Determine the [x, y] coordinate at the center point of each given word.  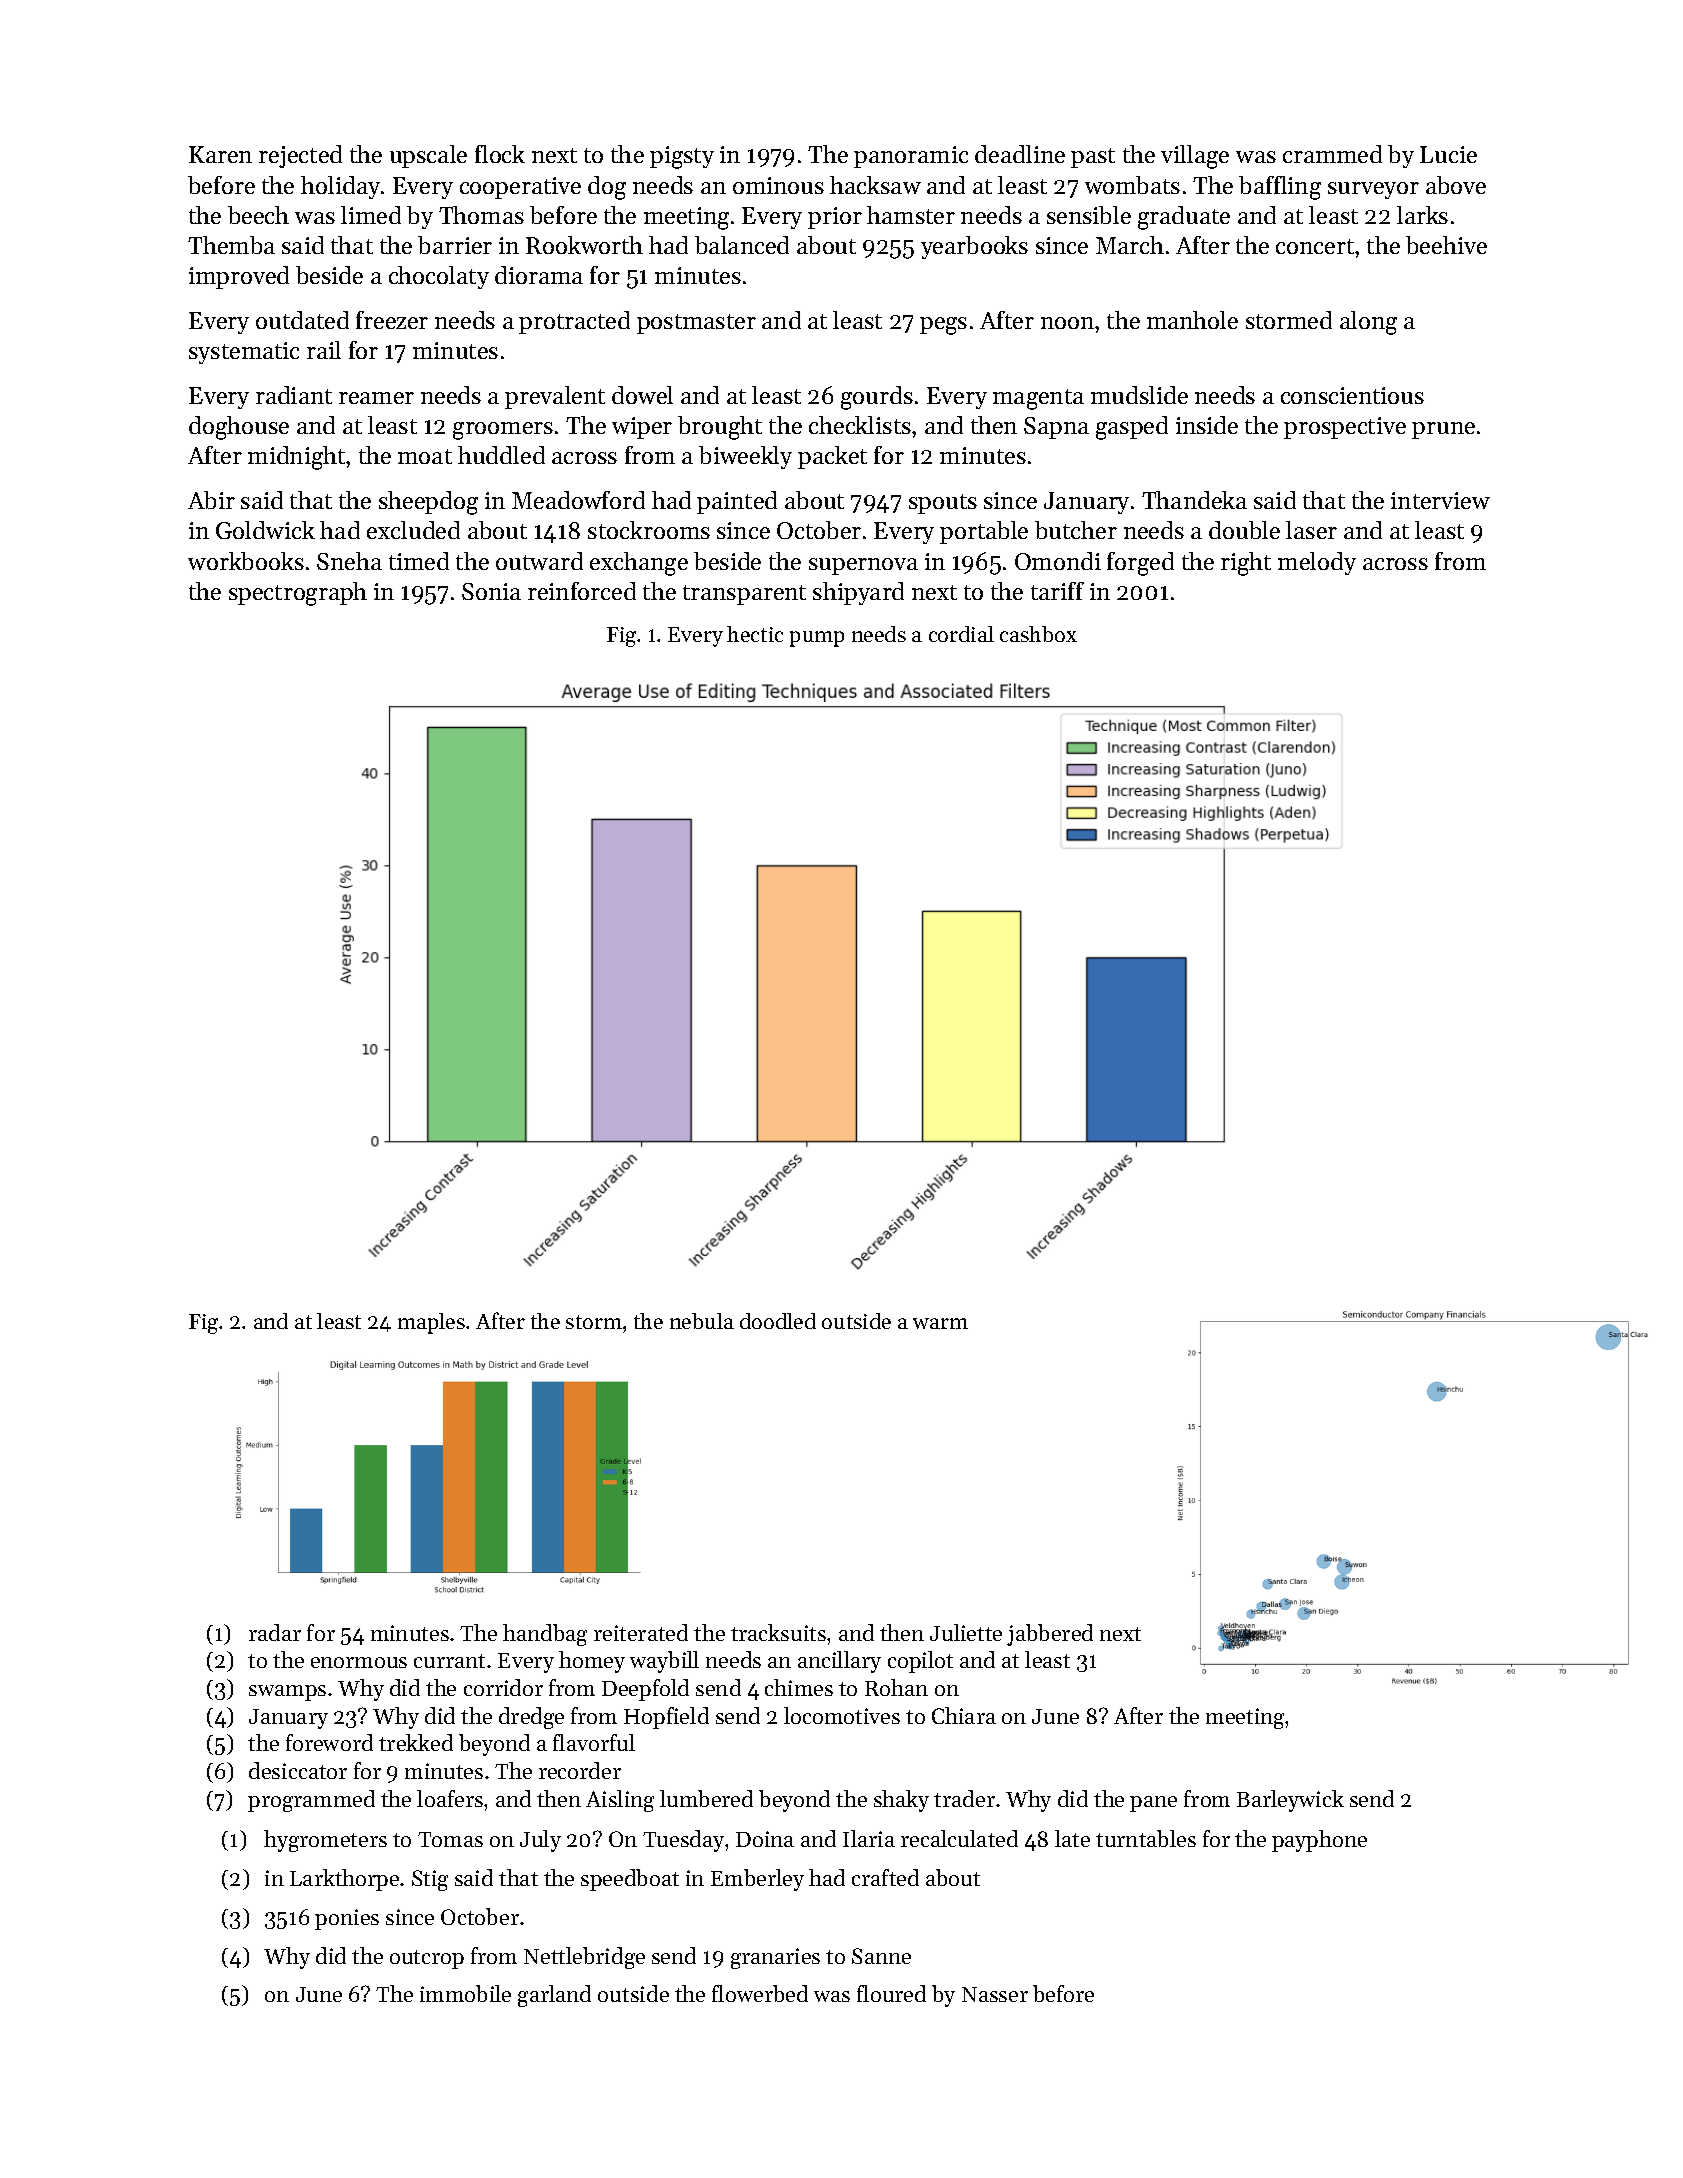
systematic [244, 353]
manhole [1192, 320]
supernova [863, 566]
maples [431, 1323]
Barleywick [1290, 1801]
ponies [347, 1919]
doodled [778, 1321]
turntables [1146, 1838]
